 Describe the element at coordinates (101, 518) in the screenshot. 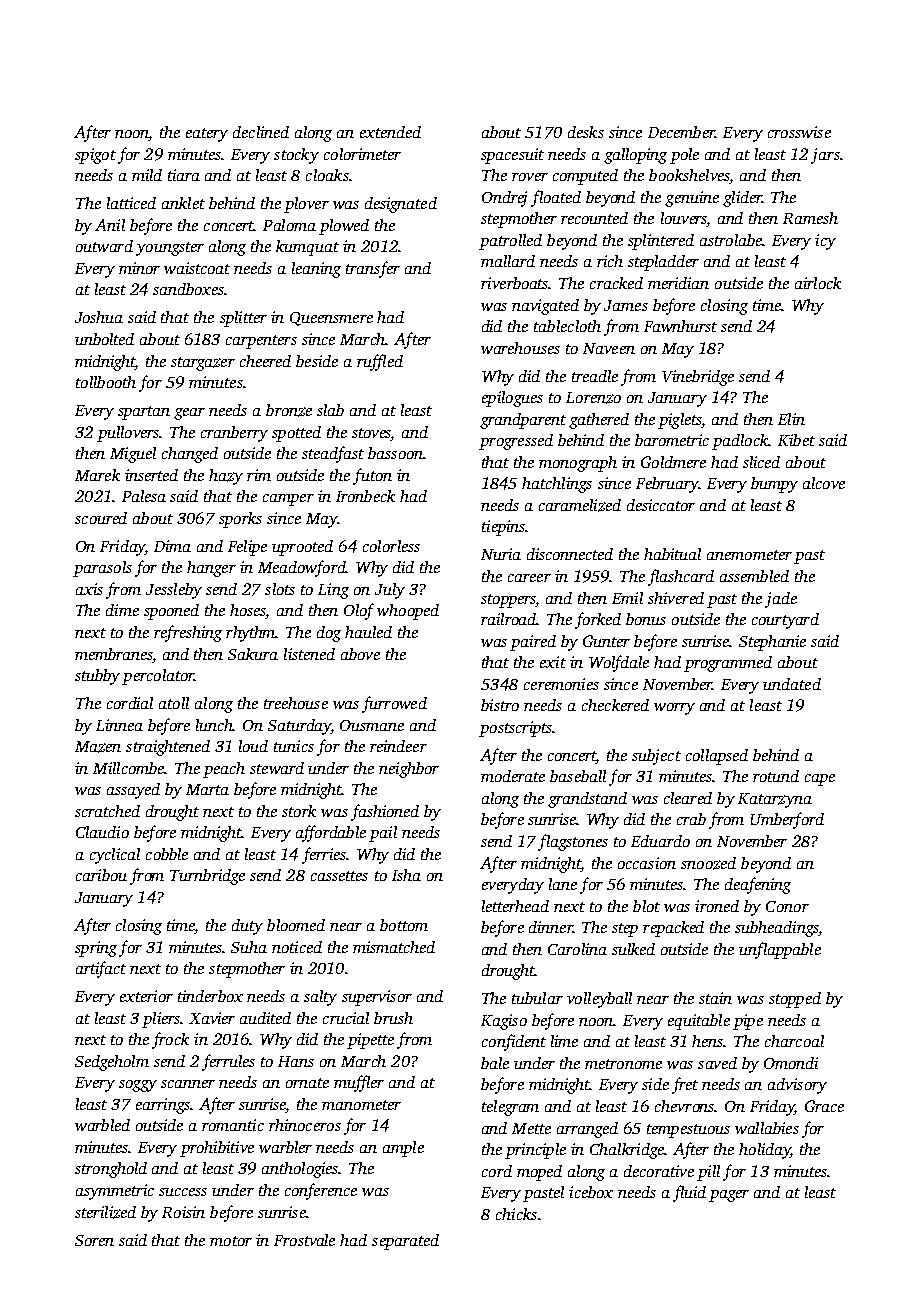

I see `scoured` at that location.
